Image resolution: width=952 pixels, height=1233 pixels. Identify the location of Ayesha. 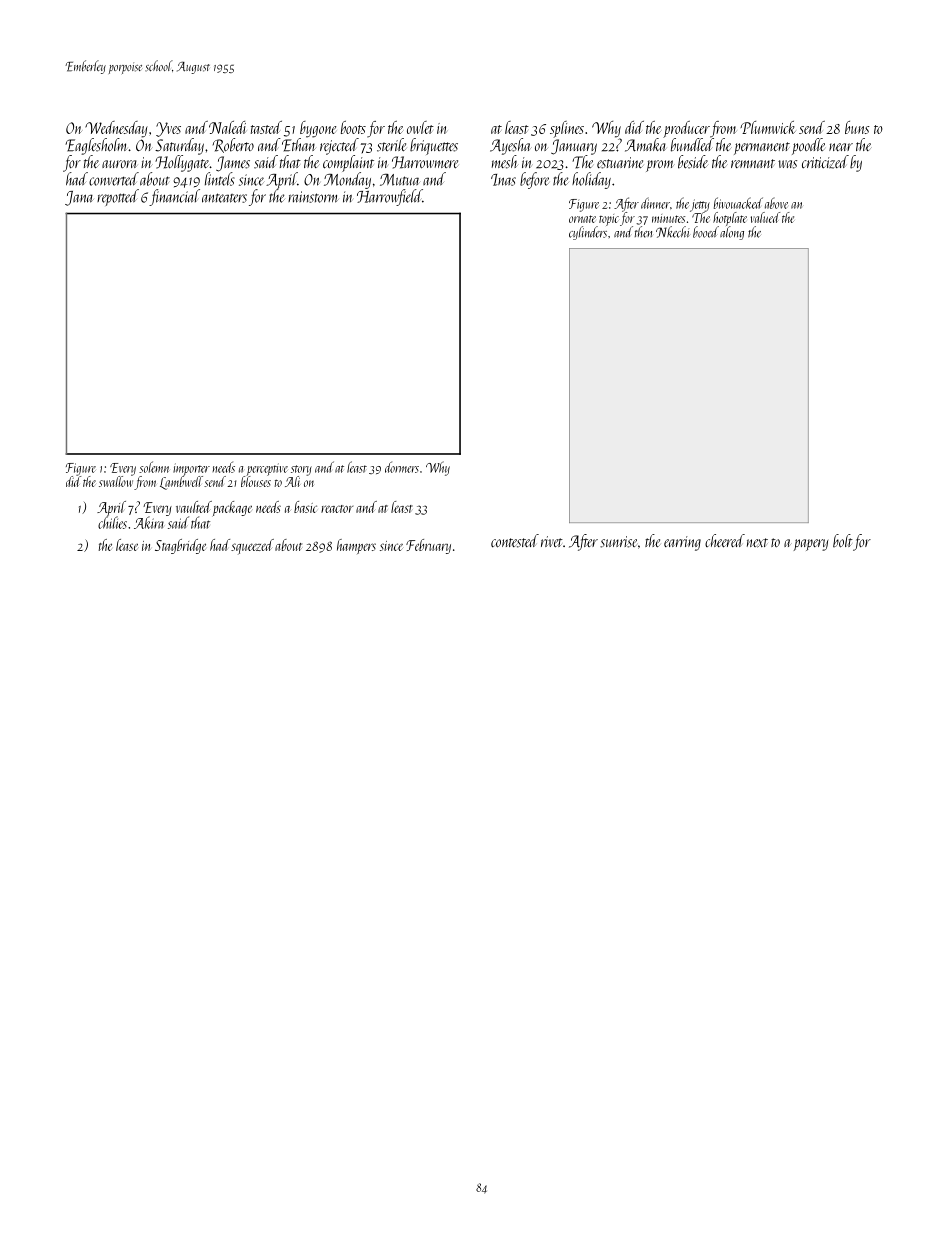
(510, 146).
